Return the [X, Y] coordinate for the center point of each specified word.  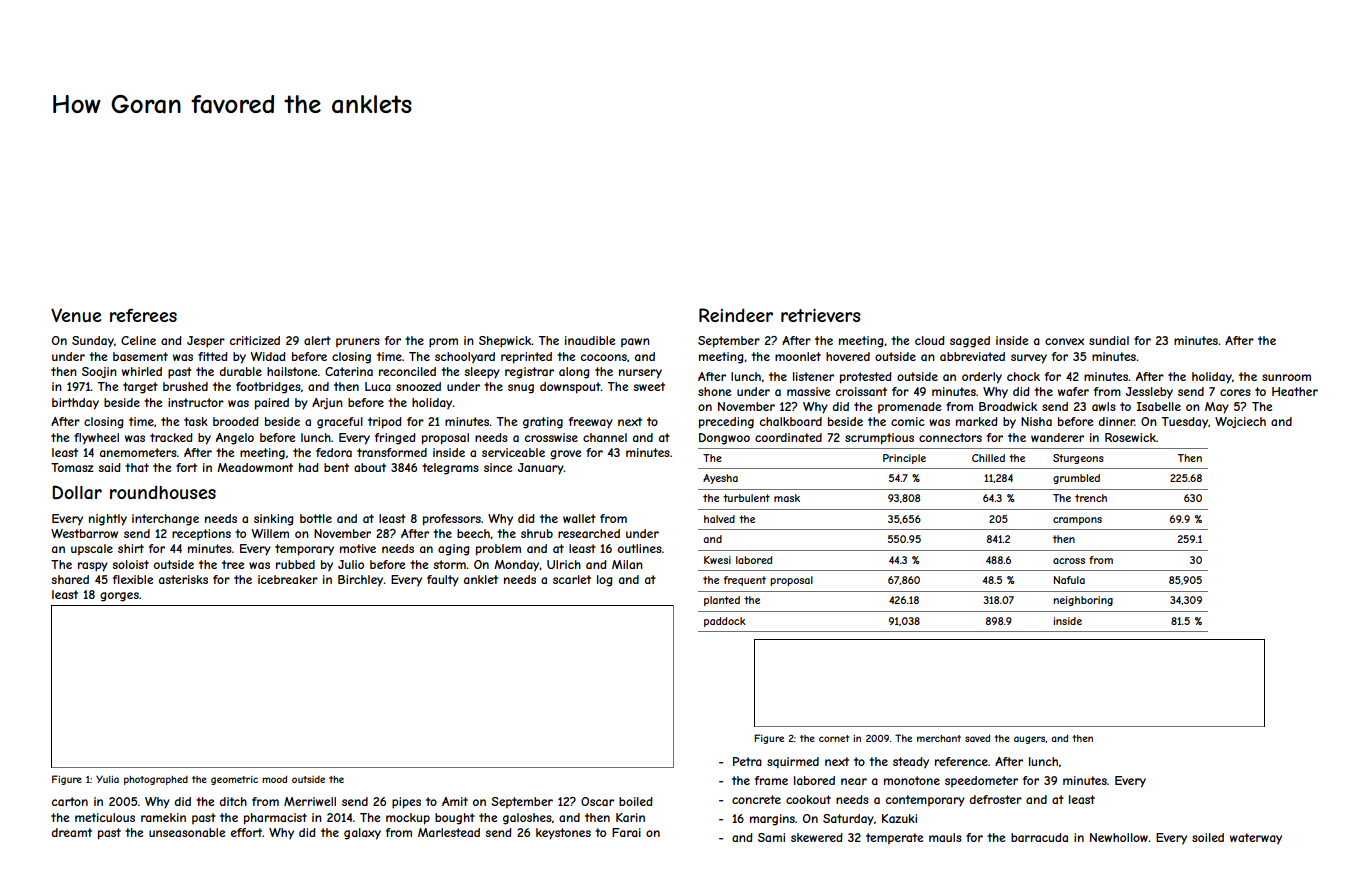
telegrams [450, 469]
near [854, 781]
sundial [1109, 340]
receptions [201, 534]
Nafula [1069, 580]
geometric [234, 780]
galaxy [362, 834]
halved [719, 519]
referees [143, 315]
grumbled [1076, 479]
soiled [1208, 837]
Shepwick [505, 342]
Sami [771, 837]
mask [787, 498]
